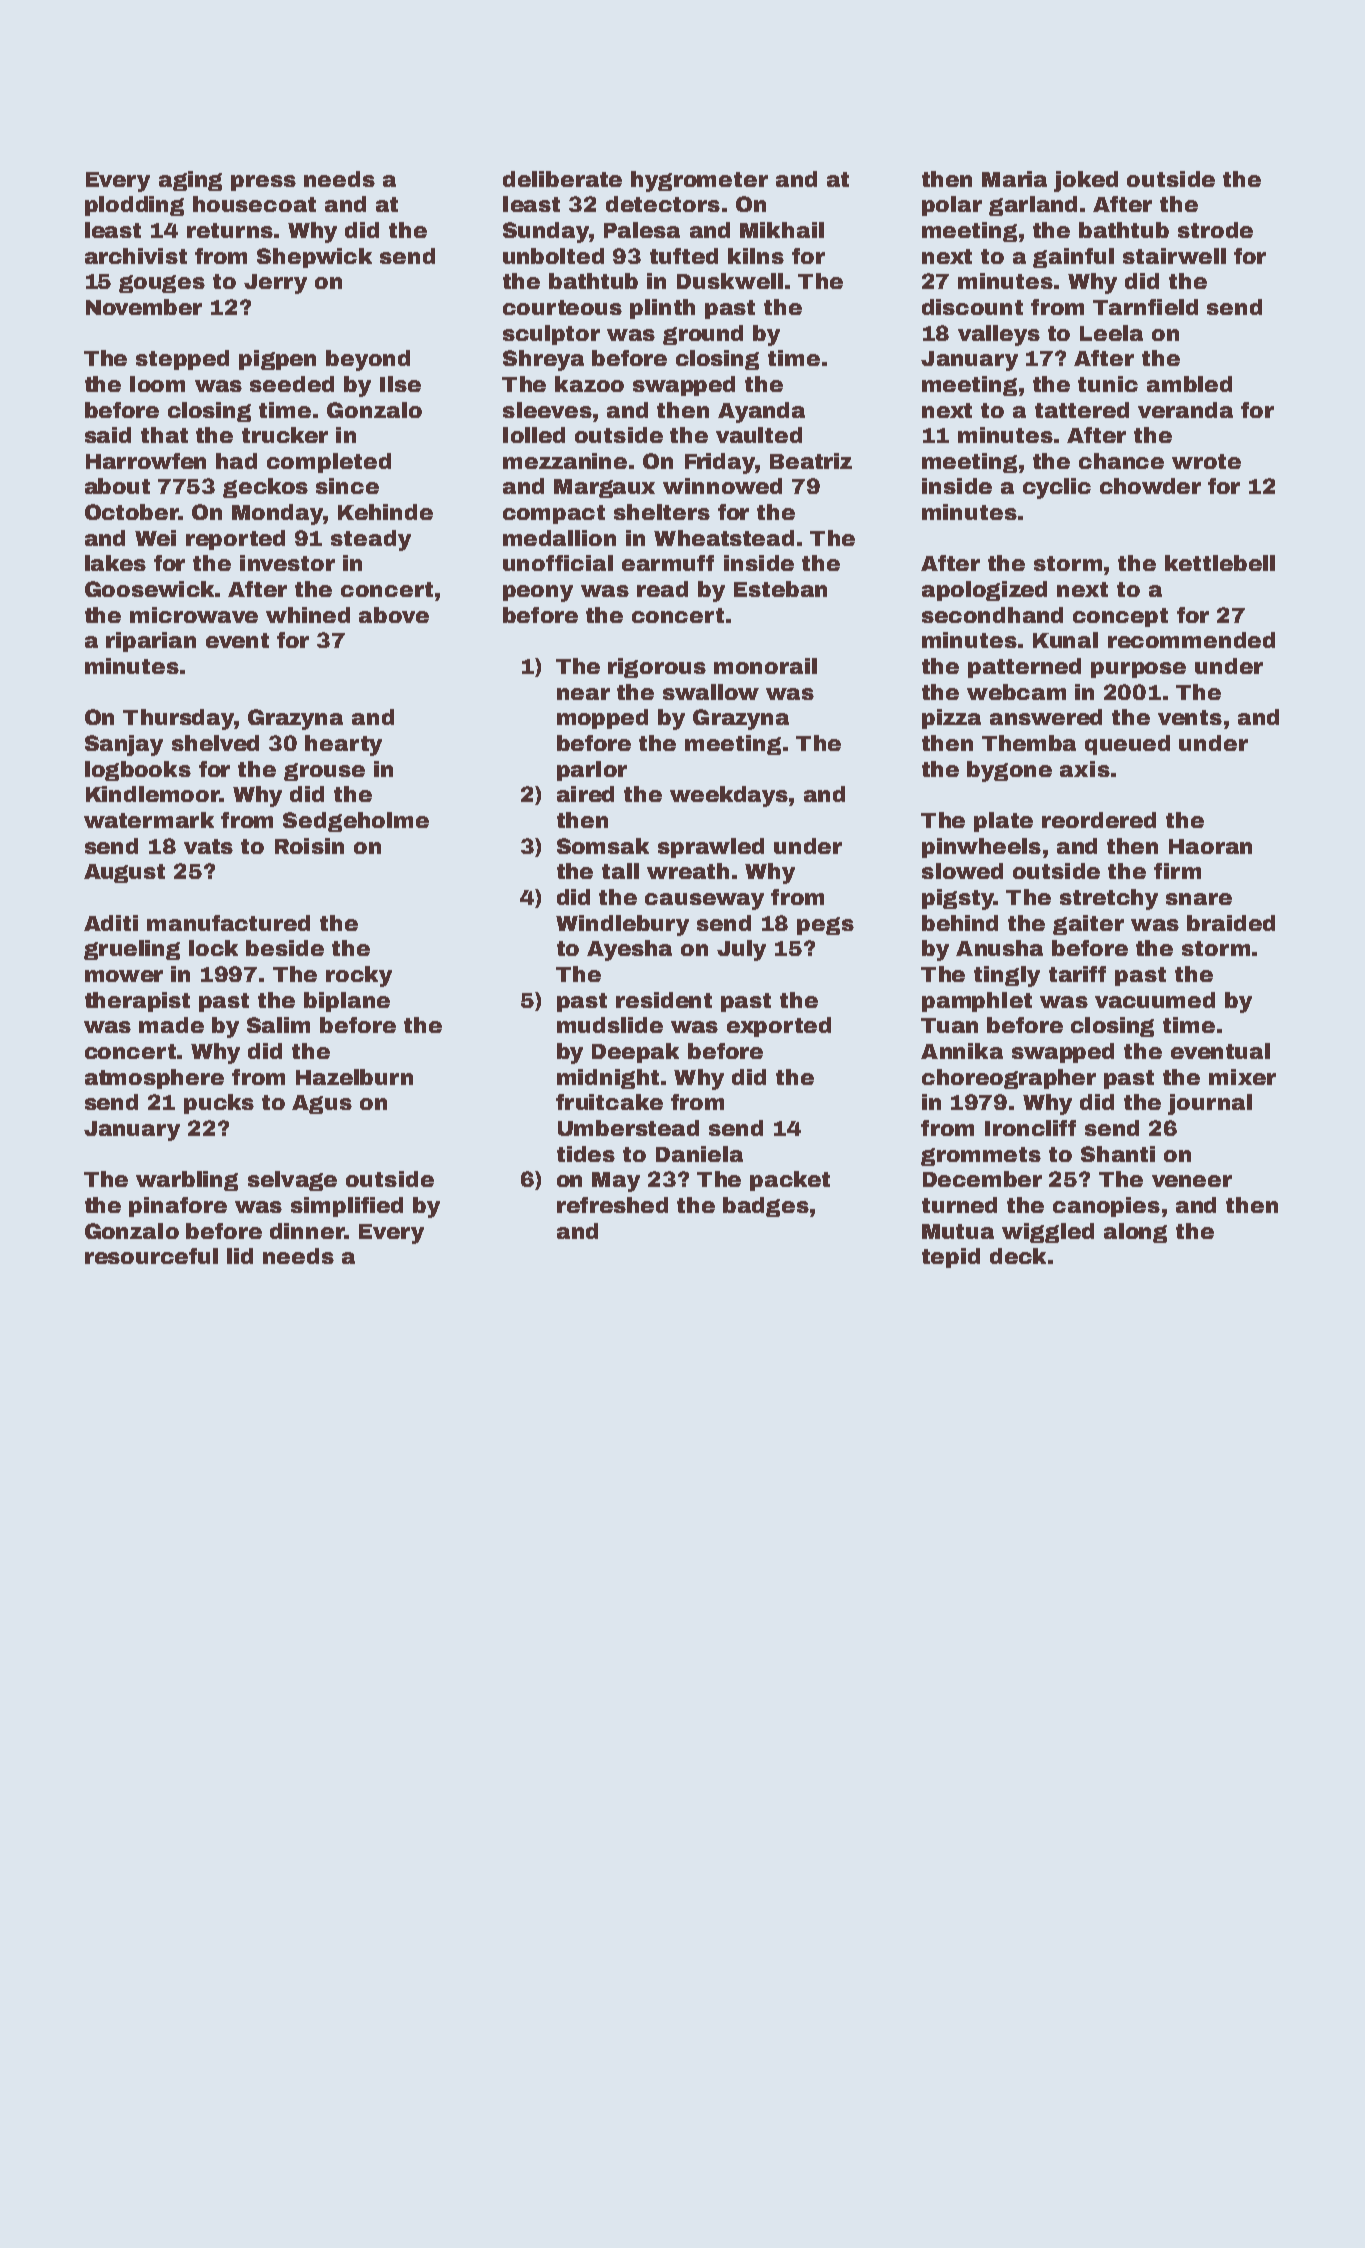 Image resolution: width=1365 pixels, height=2248 pixels. Describe the element at coordinates (603, 846) in the document. I see `Somsak` at that location.
